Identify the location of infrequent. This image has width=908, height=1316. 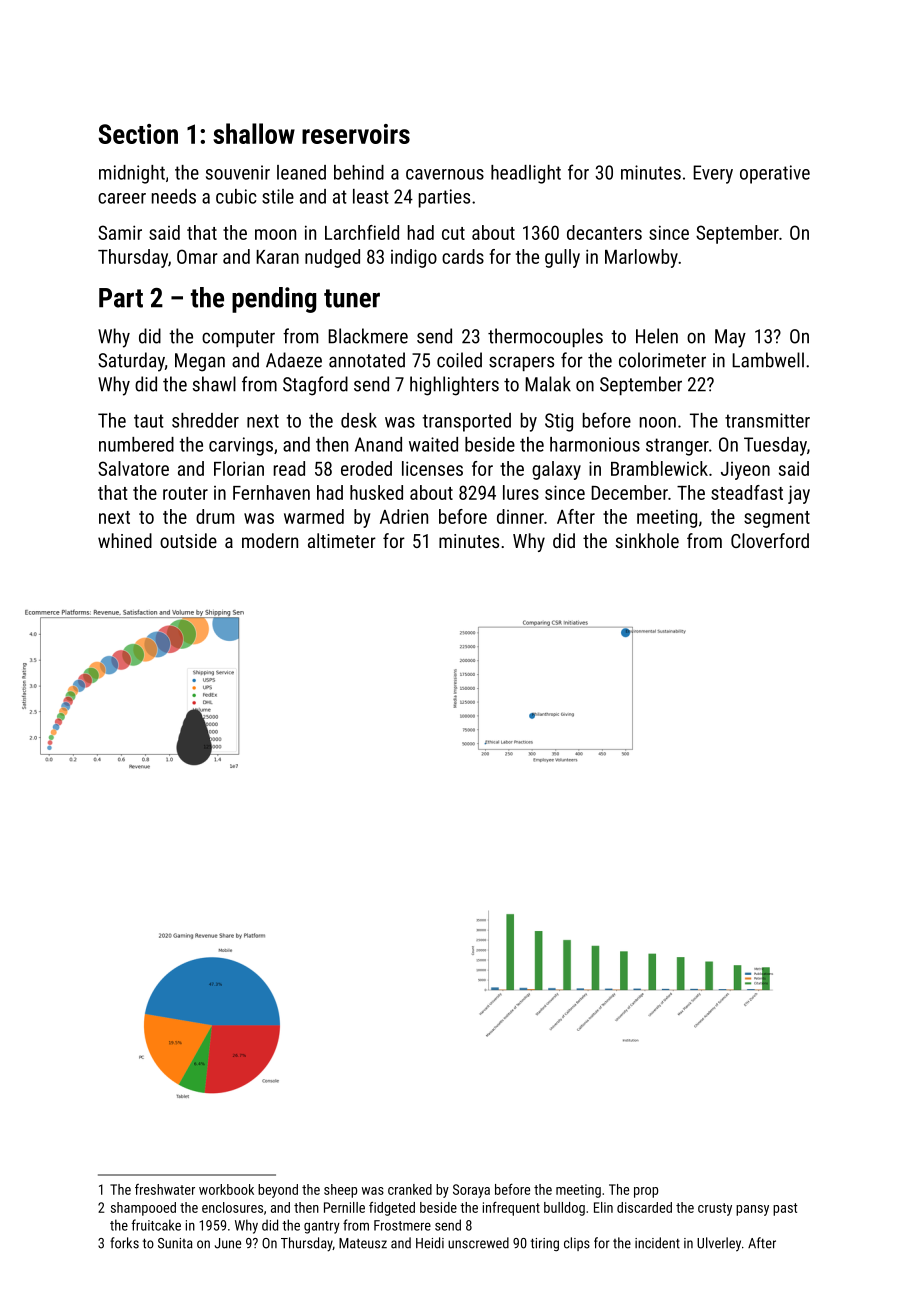
(511, 1209).
